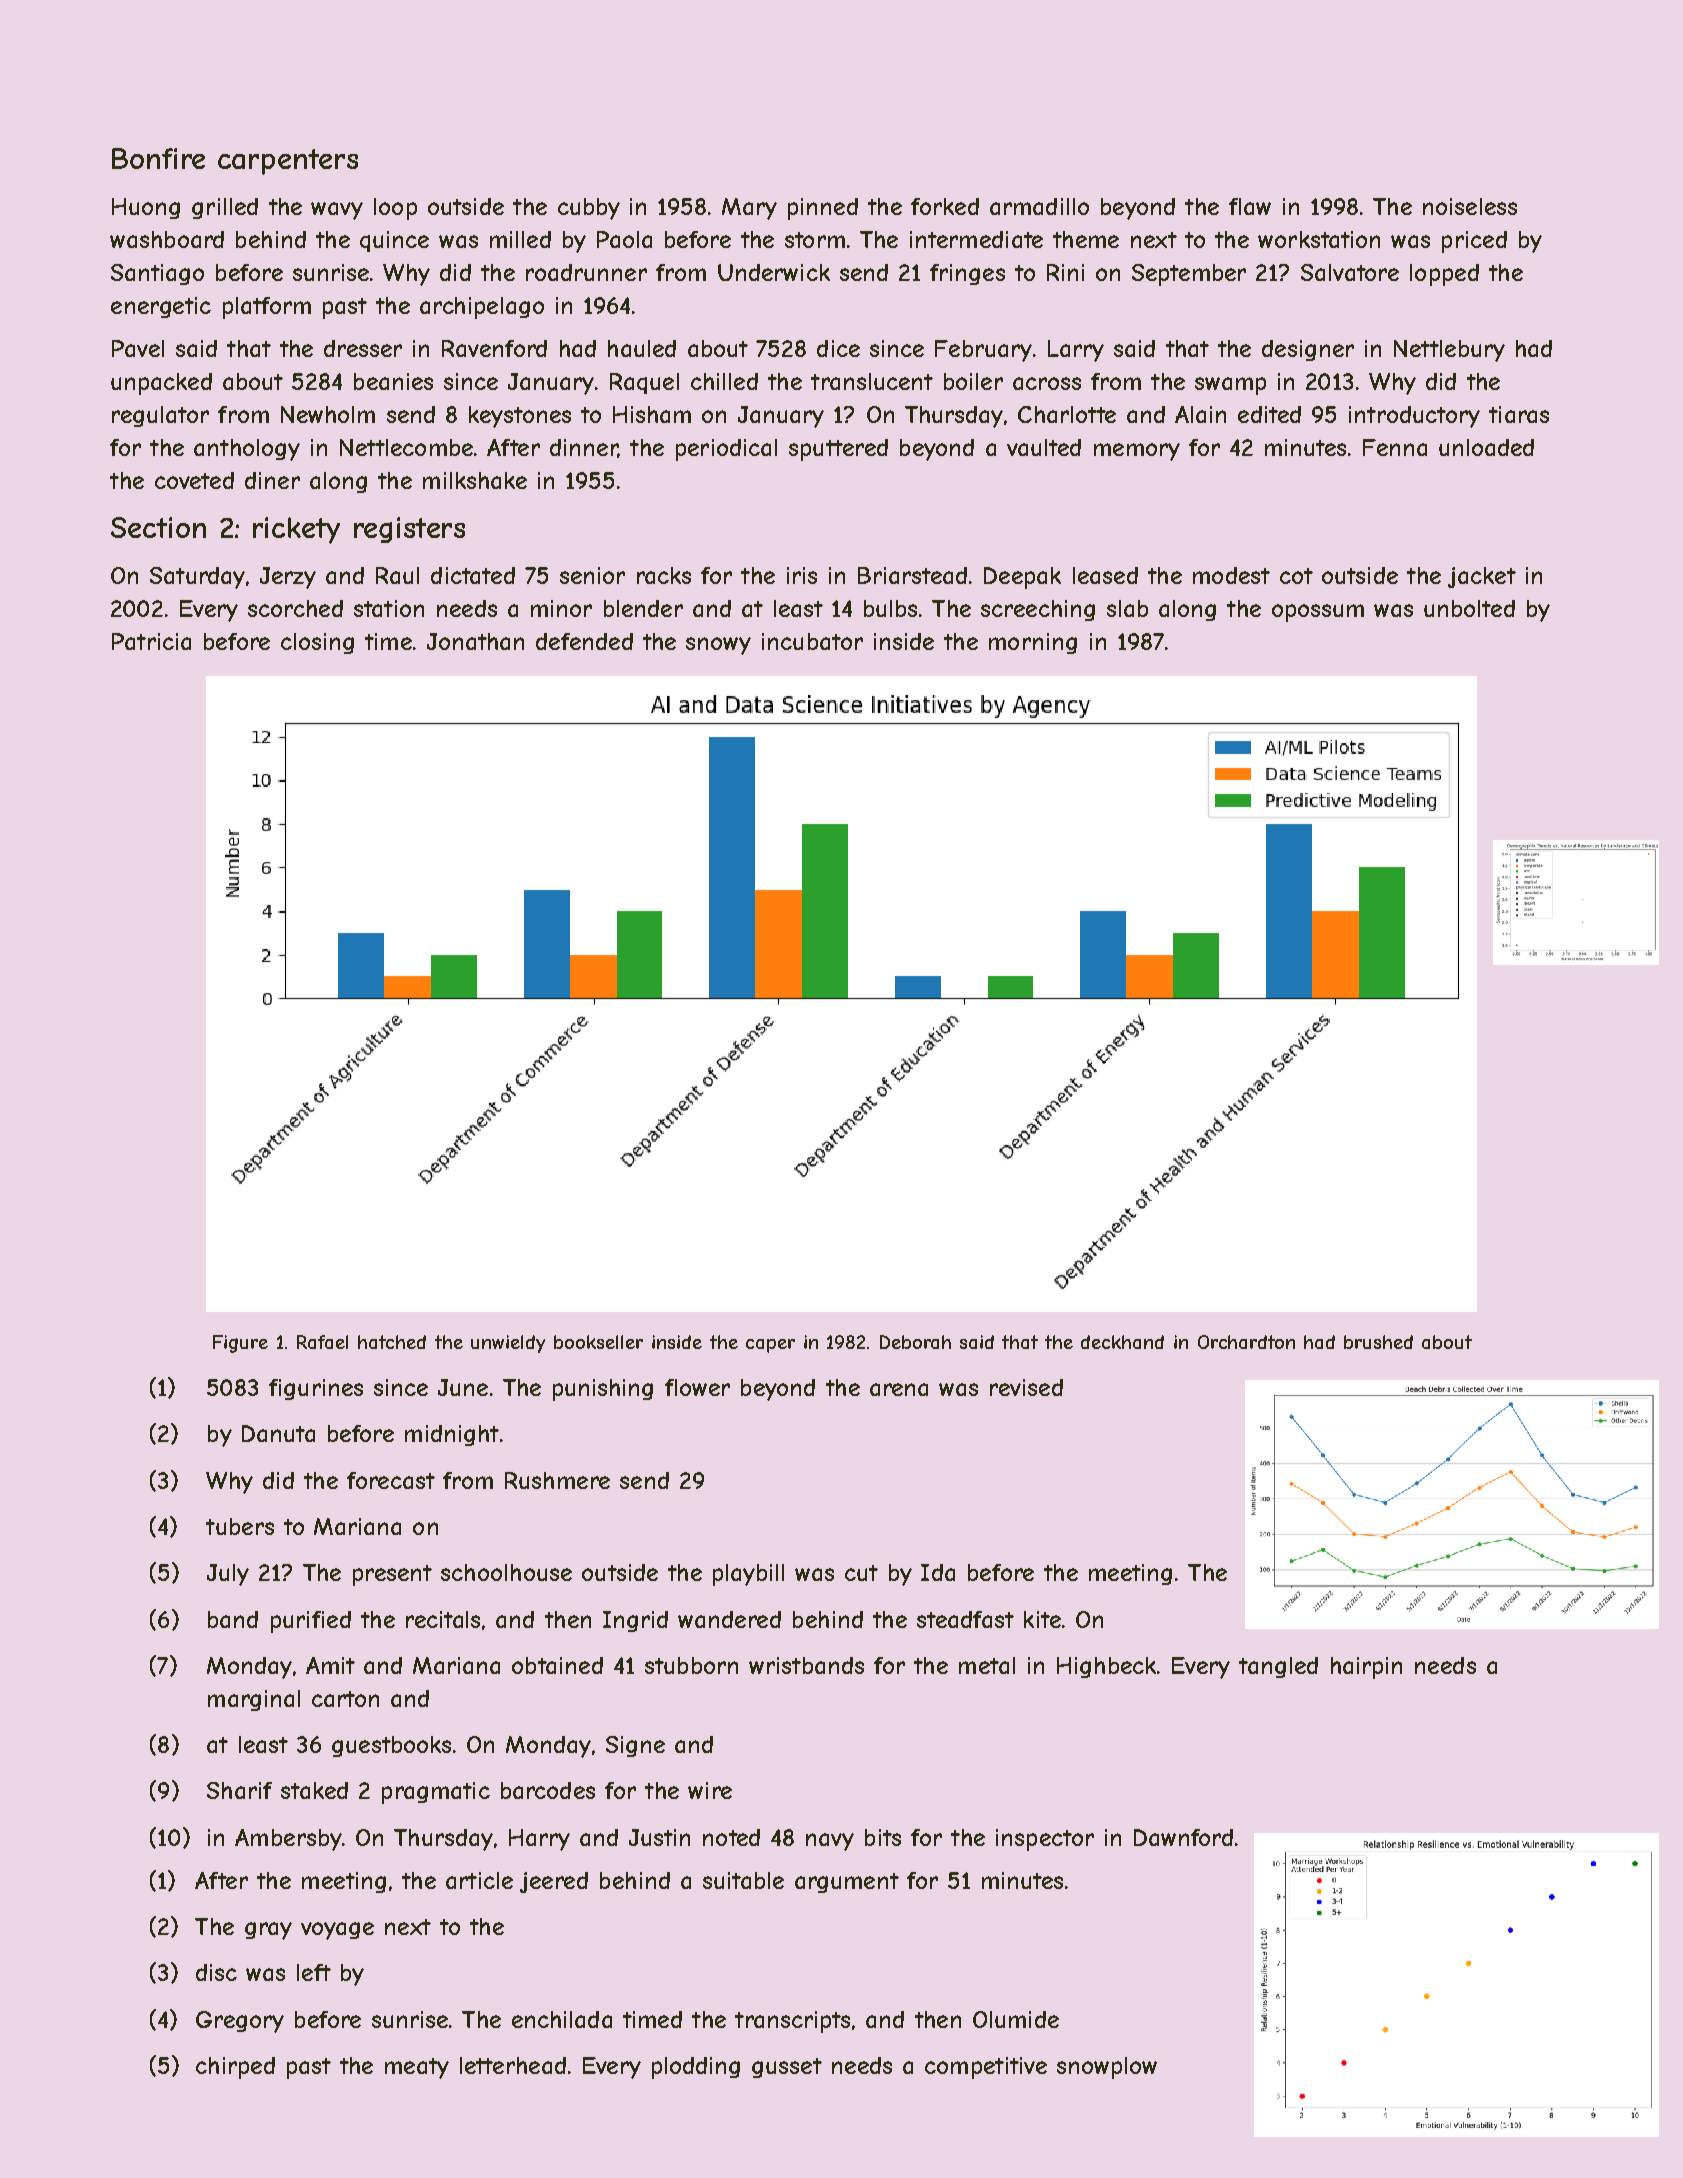  Describe the element at coordinates (288, 162) in the screenshot. I see `carpenters` at that location.
